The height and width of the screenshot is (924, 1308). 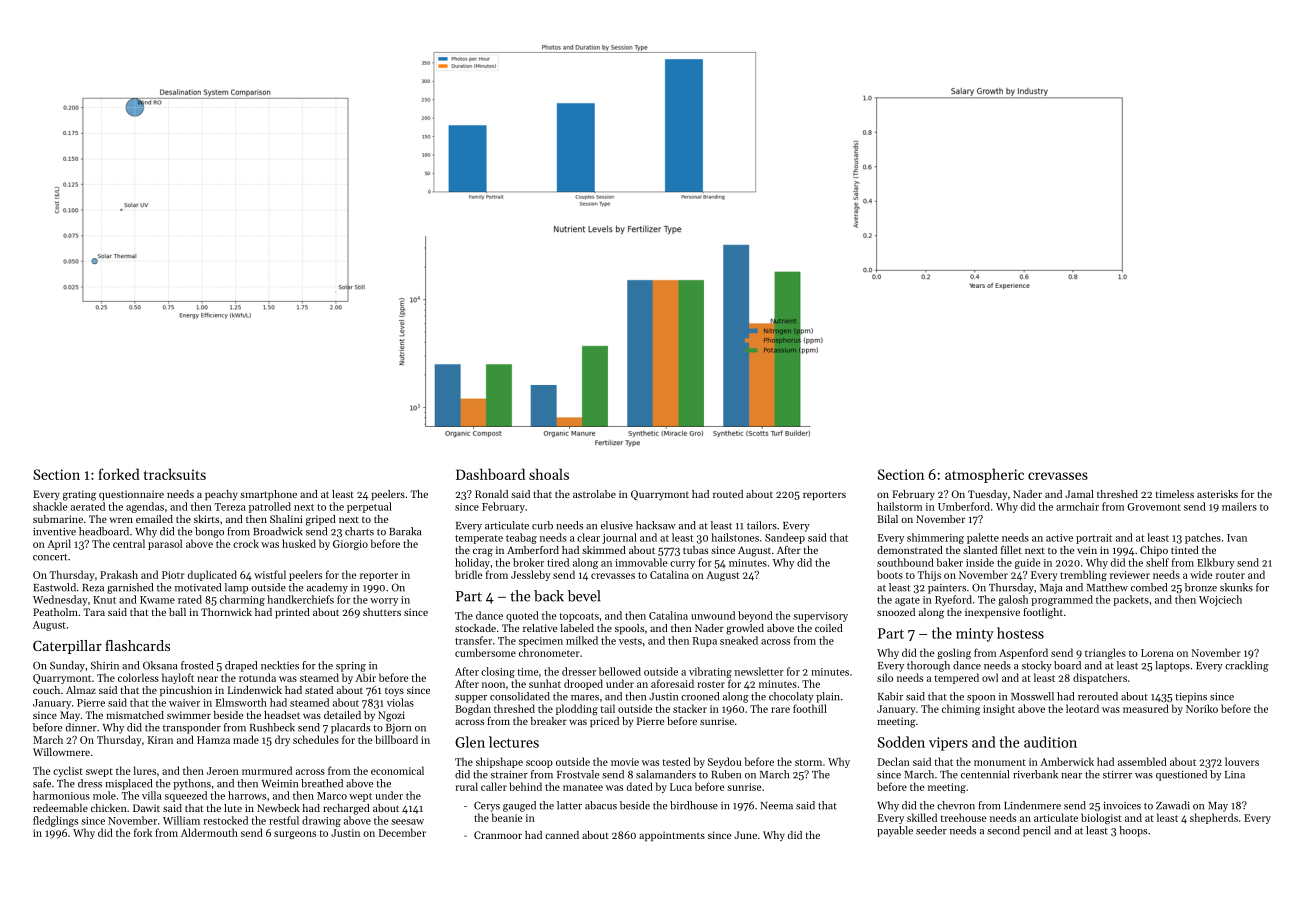 I want to click on patches, so click(x=1203, y=538).
